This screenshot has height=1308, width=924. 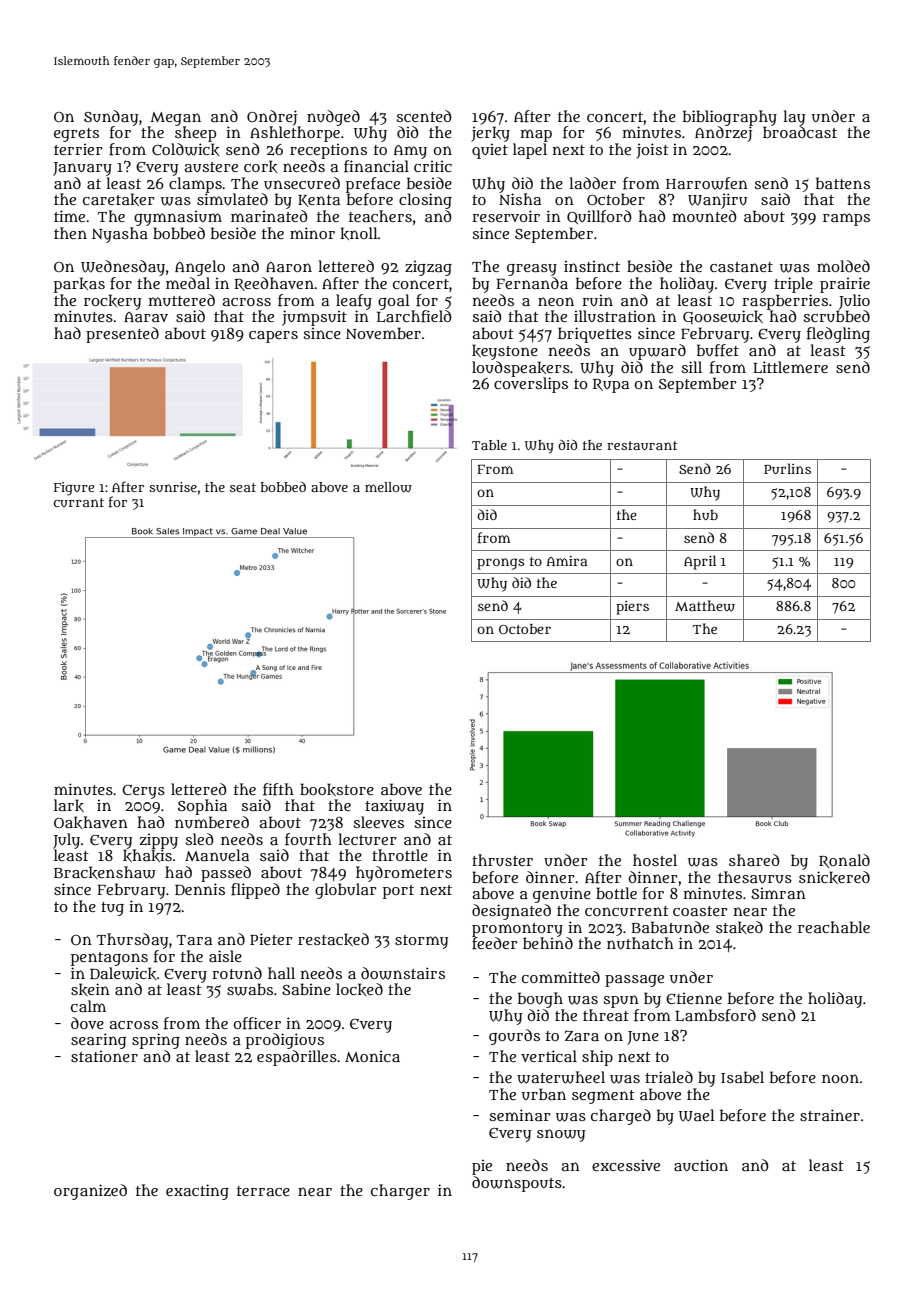 I want to click on organized, so click(x=90, y=1192).
